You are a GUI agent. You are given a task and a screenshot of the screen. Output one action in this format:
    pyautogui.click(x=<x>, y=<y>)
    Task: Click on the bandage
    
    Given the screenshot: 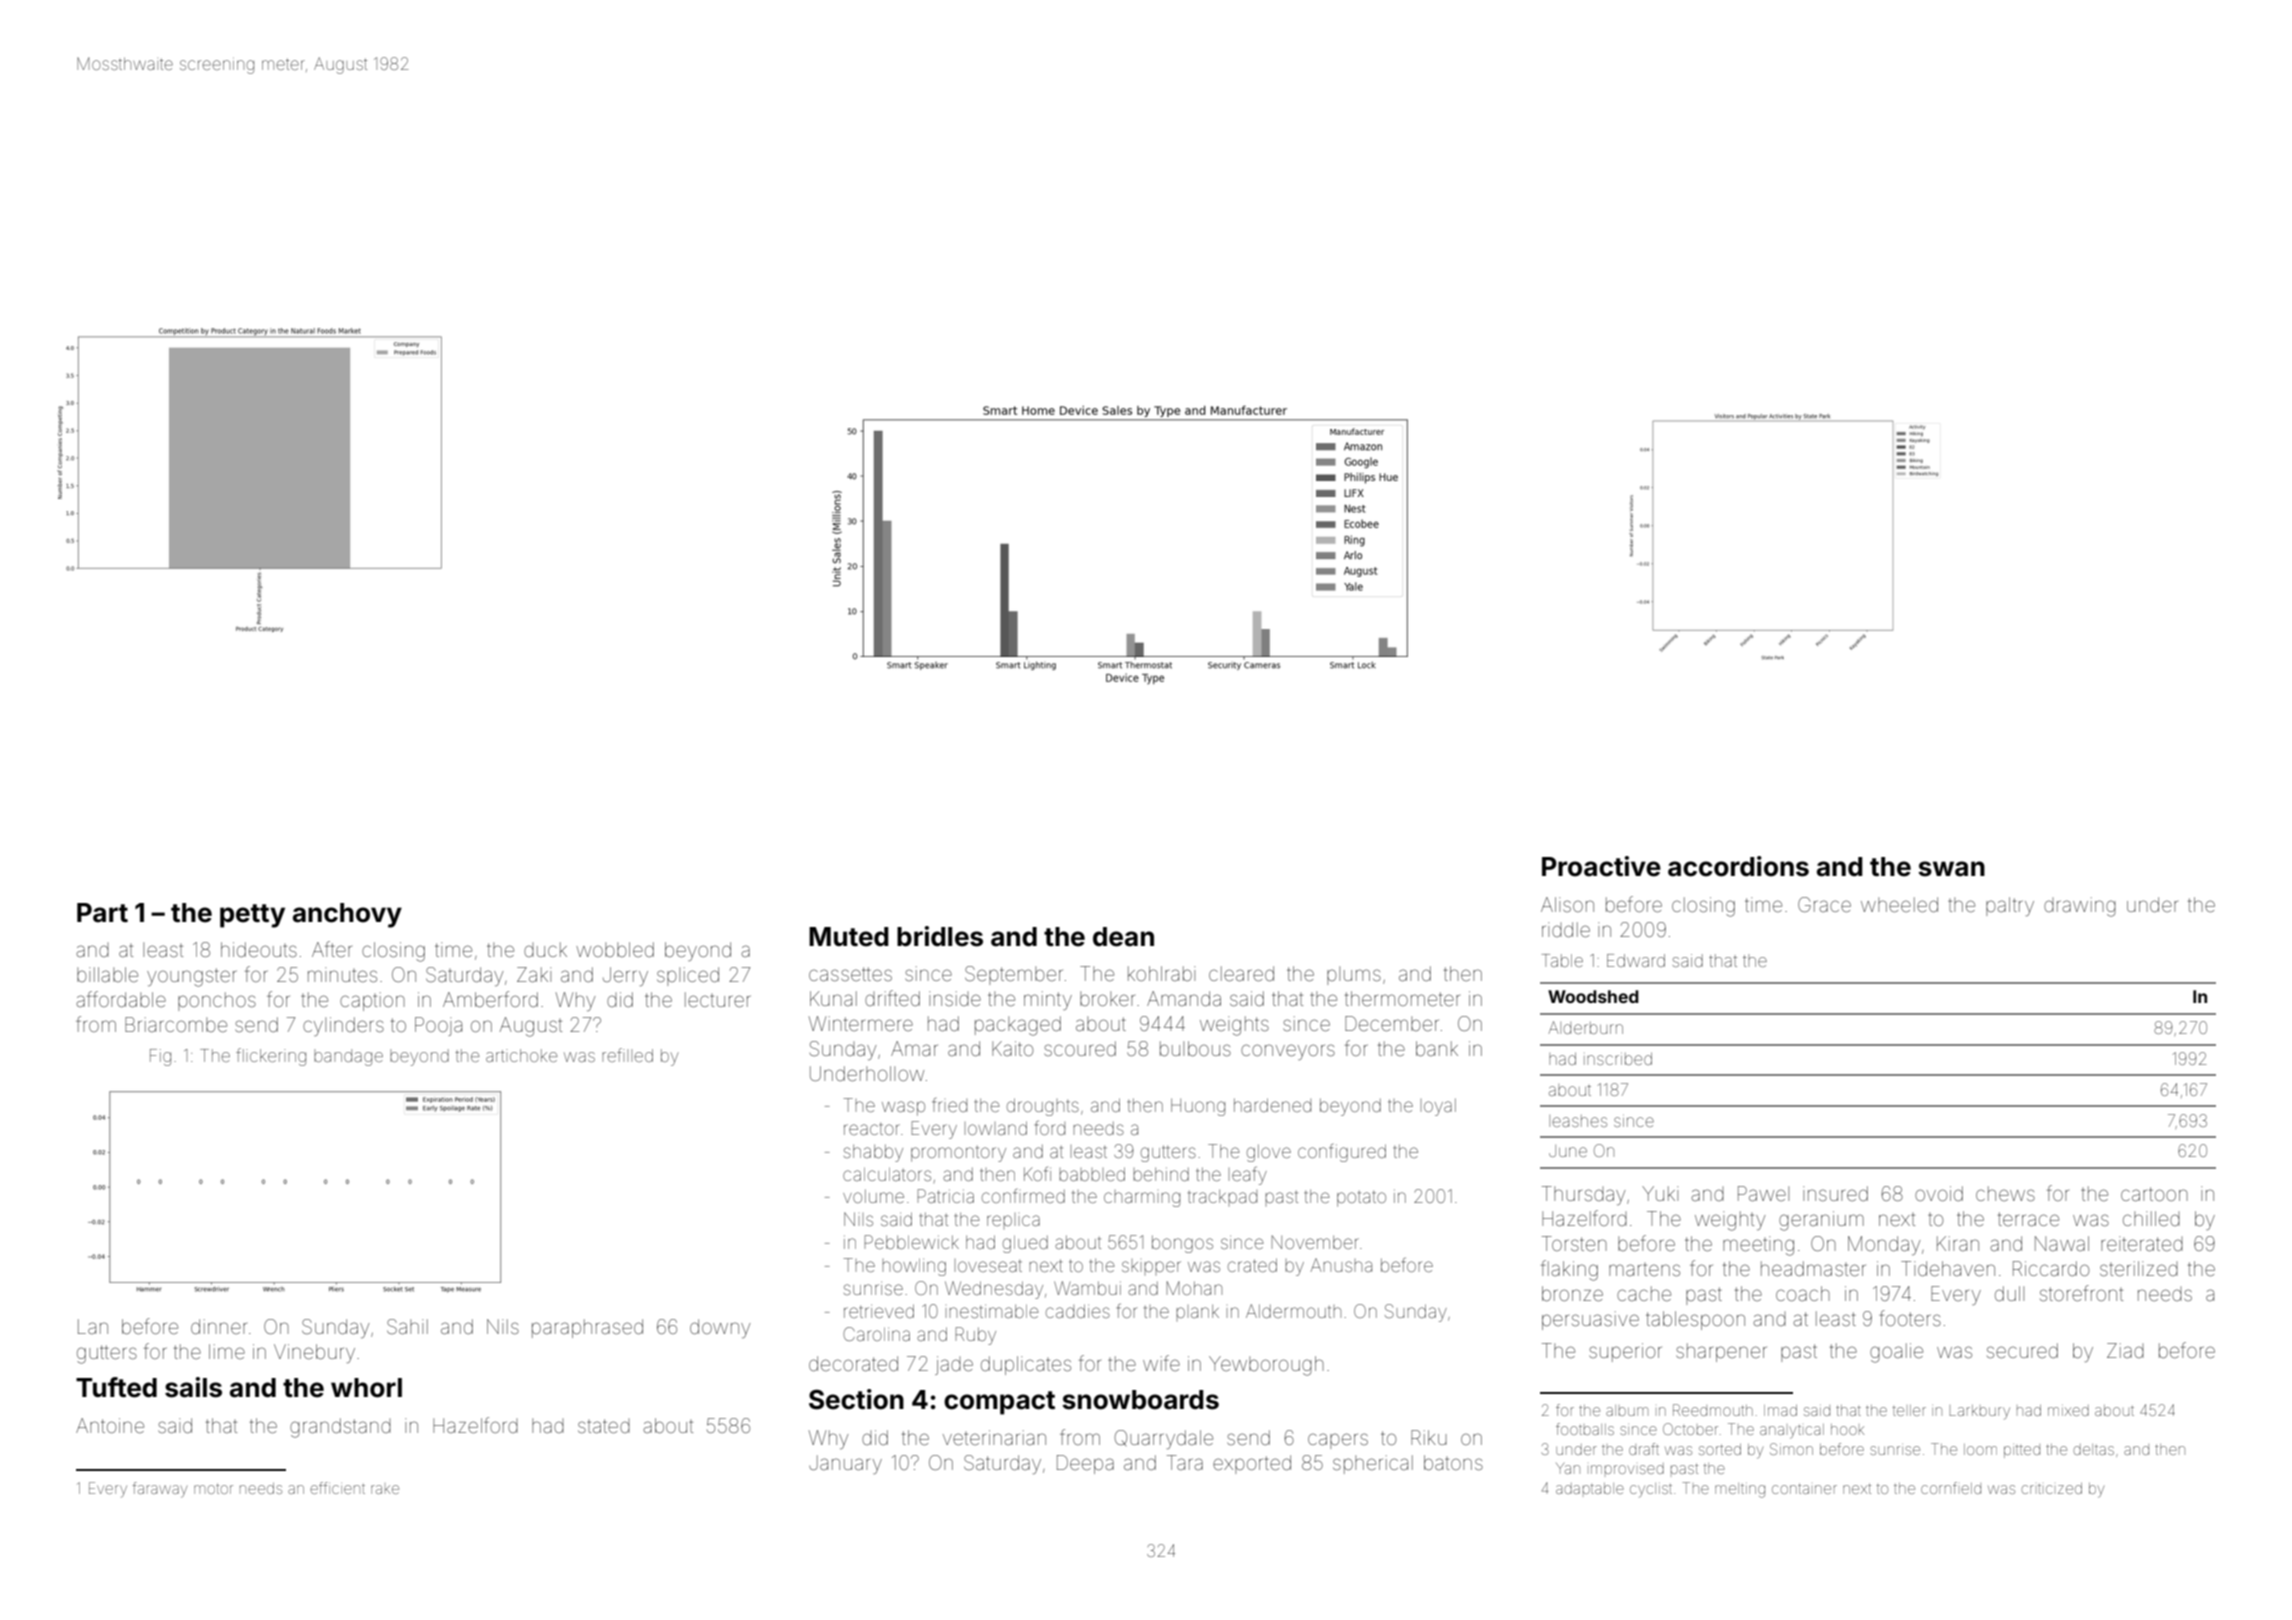 What is the action you would take?
    pyautogui.click(x=348, y=1057)
